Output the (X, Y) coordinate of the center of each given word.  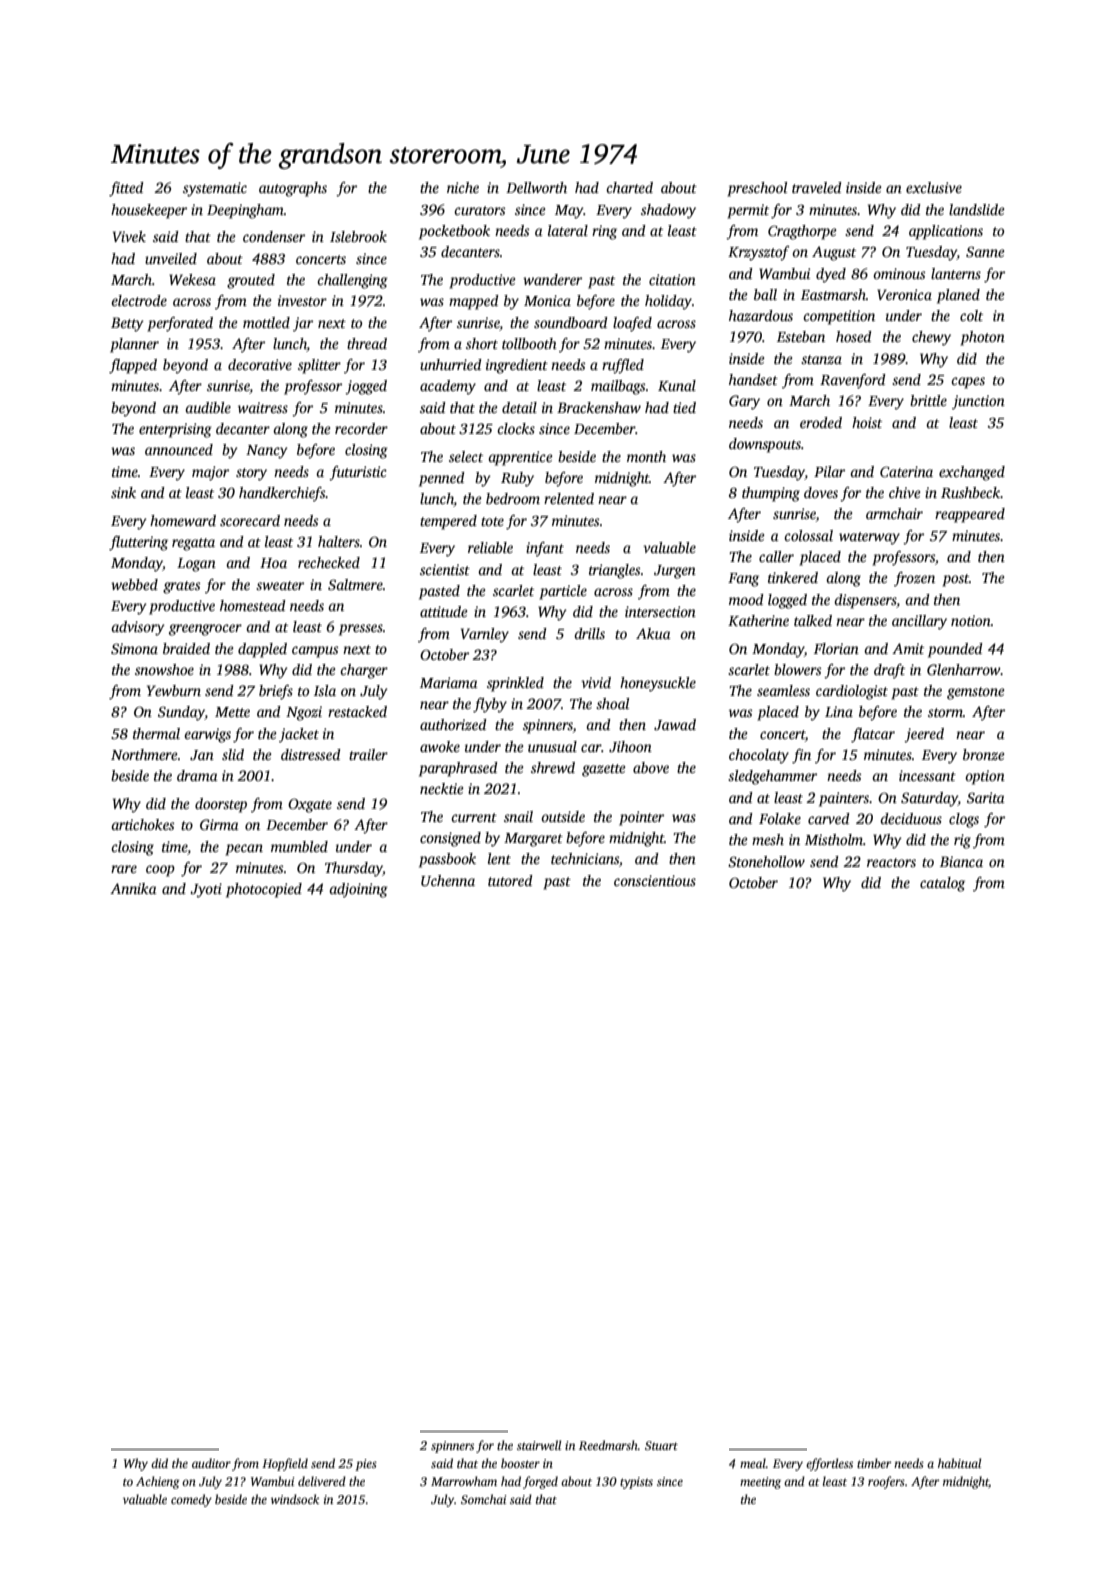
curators (480, 210)
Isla (325, 690)
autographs (293, 189)
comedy (191, 1500)
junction (978, 402)
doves (821, 492)
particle (563, 592)
